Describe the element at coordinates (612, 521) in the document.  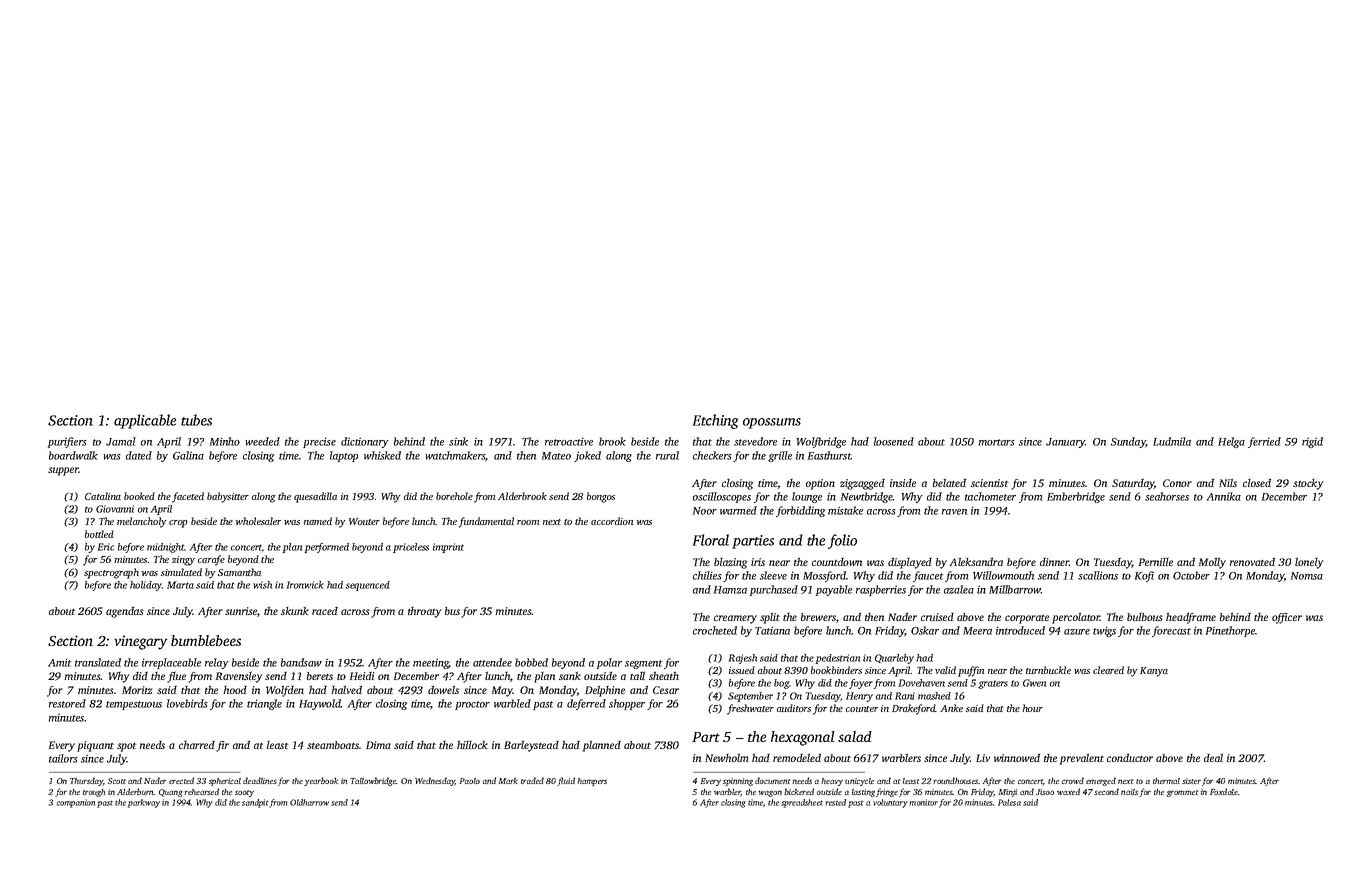
I see `accordion` at that location.
